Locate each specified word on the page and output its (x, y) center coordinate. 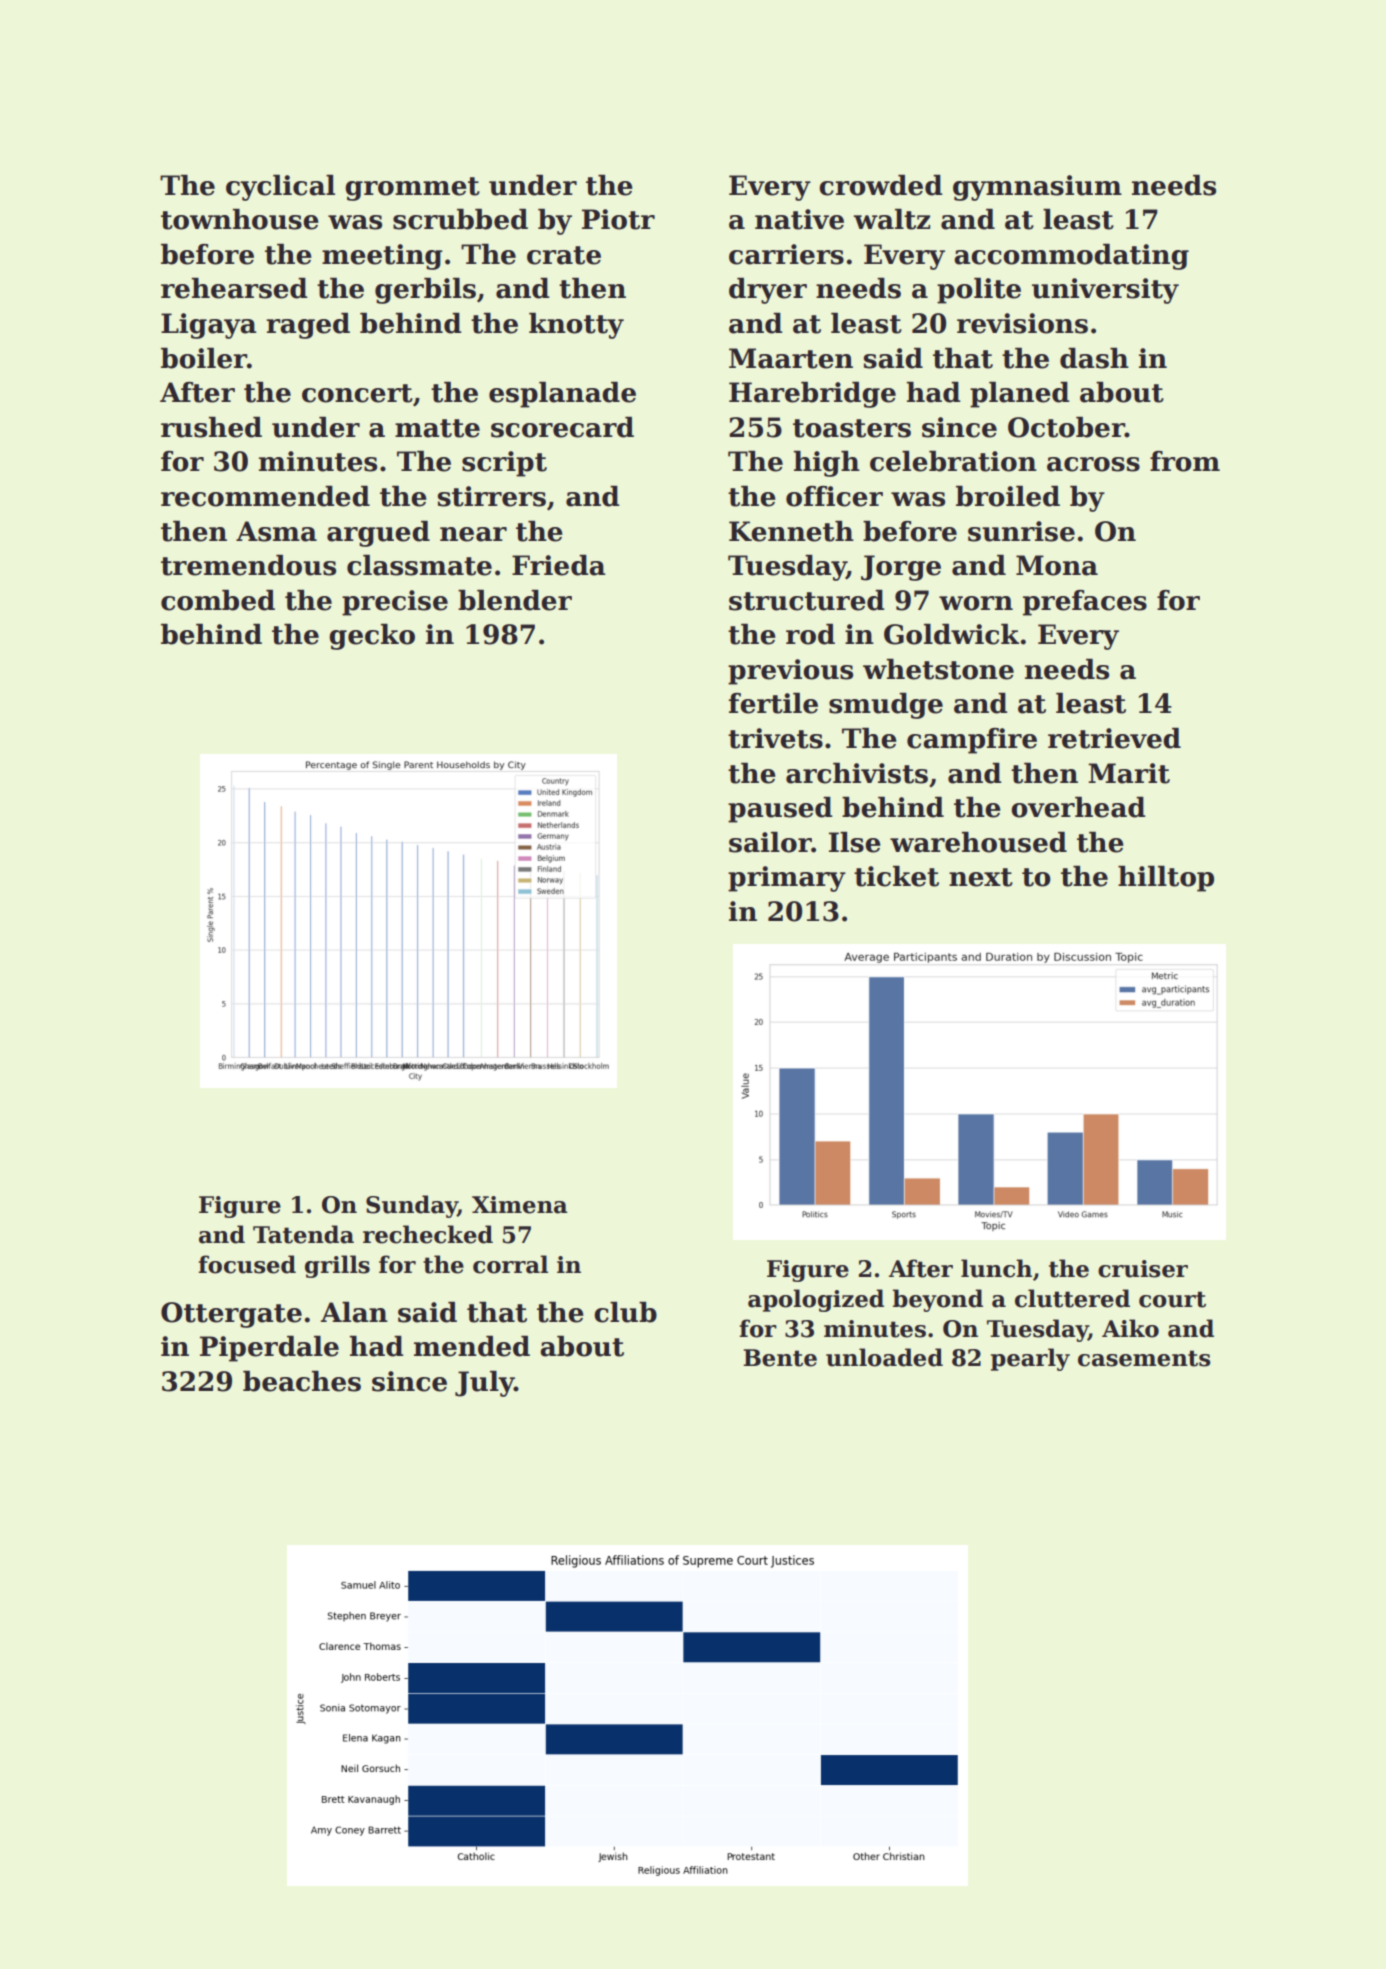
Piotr (618, 219)
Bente (780, 1358)
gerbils (425, 291)
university (1105, 291)
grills (337, 1266)
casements (1144, 1358)
